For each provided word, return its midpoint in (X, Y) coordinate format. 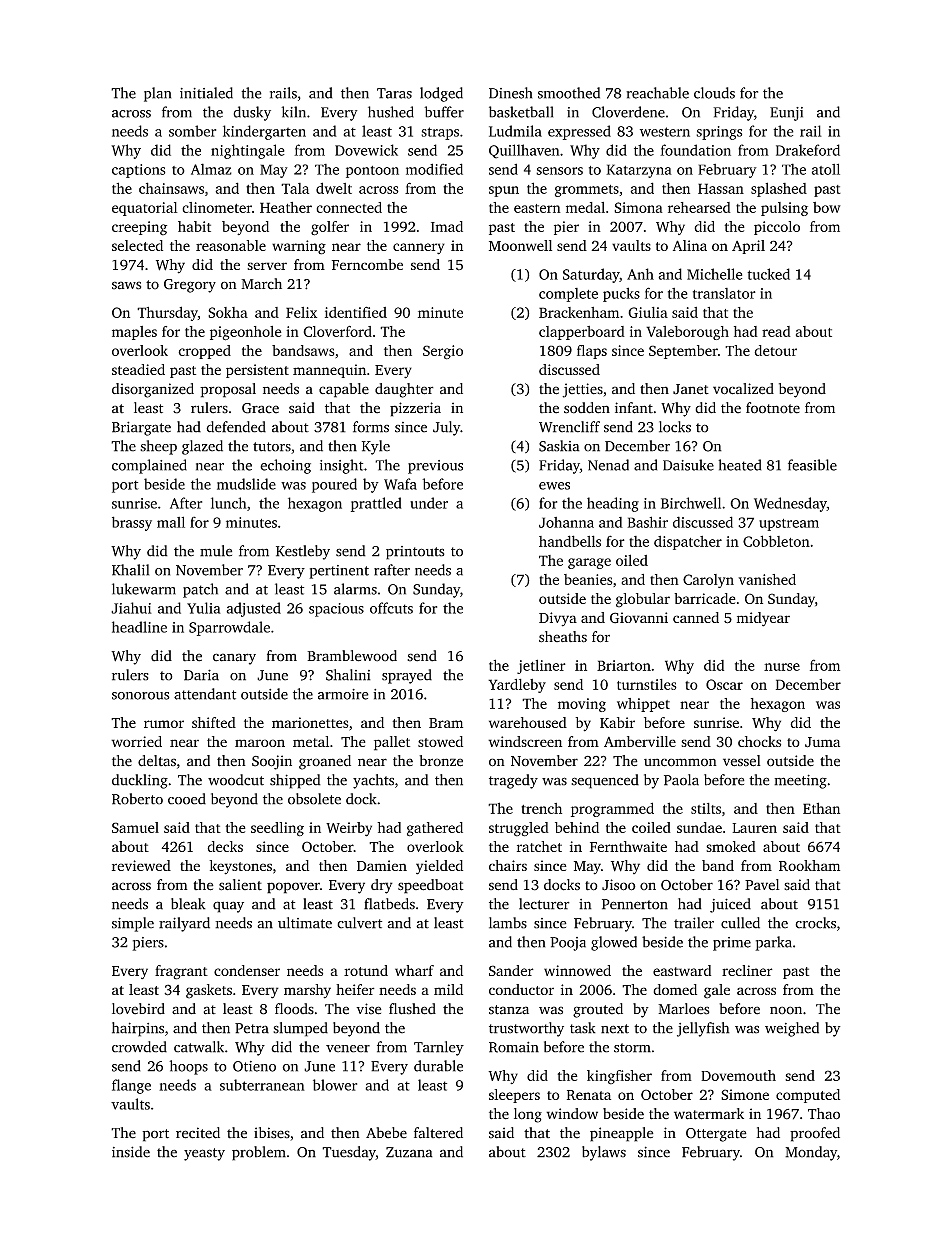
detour (775, 350)
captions (139, 171)
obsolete (314, 799)
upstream (789, 525)
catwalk (199, 1047)
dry (382, 886)
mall (171, 522)
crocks (815, 923)
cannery (419, 249)
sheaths (563, 637)
